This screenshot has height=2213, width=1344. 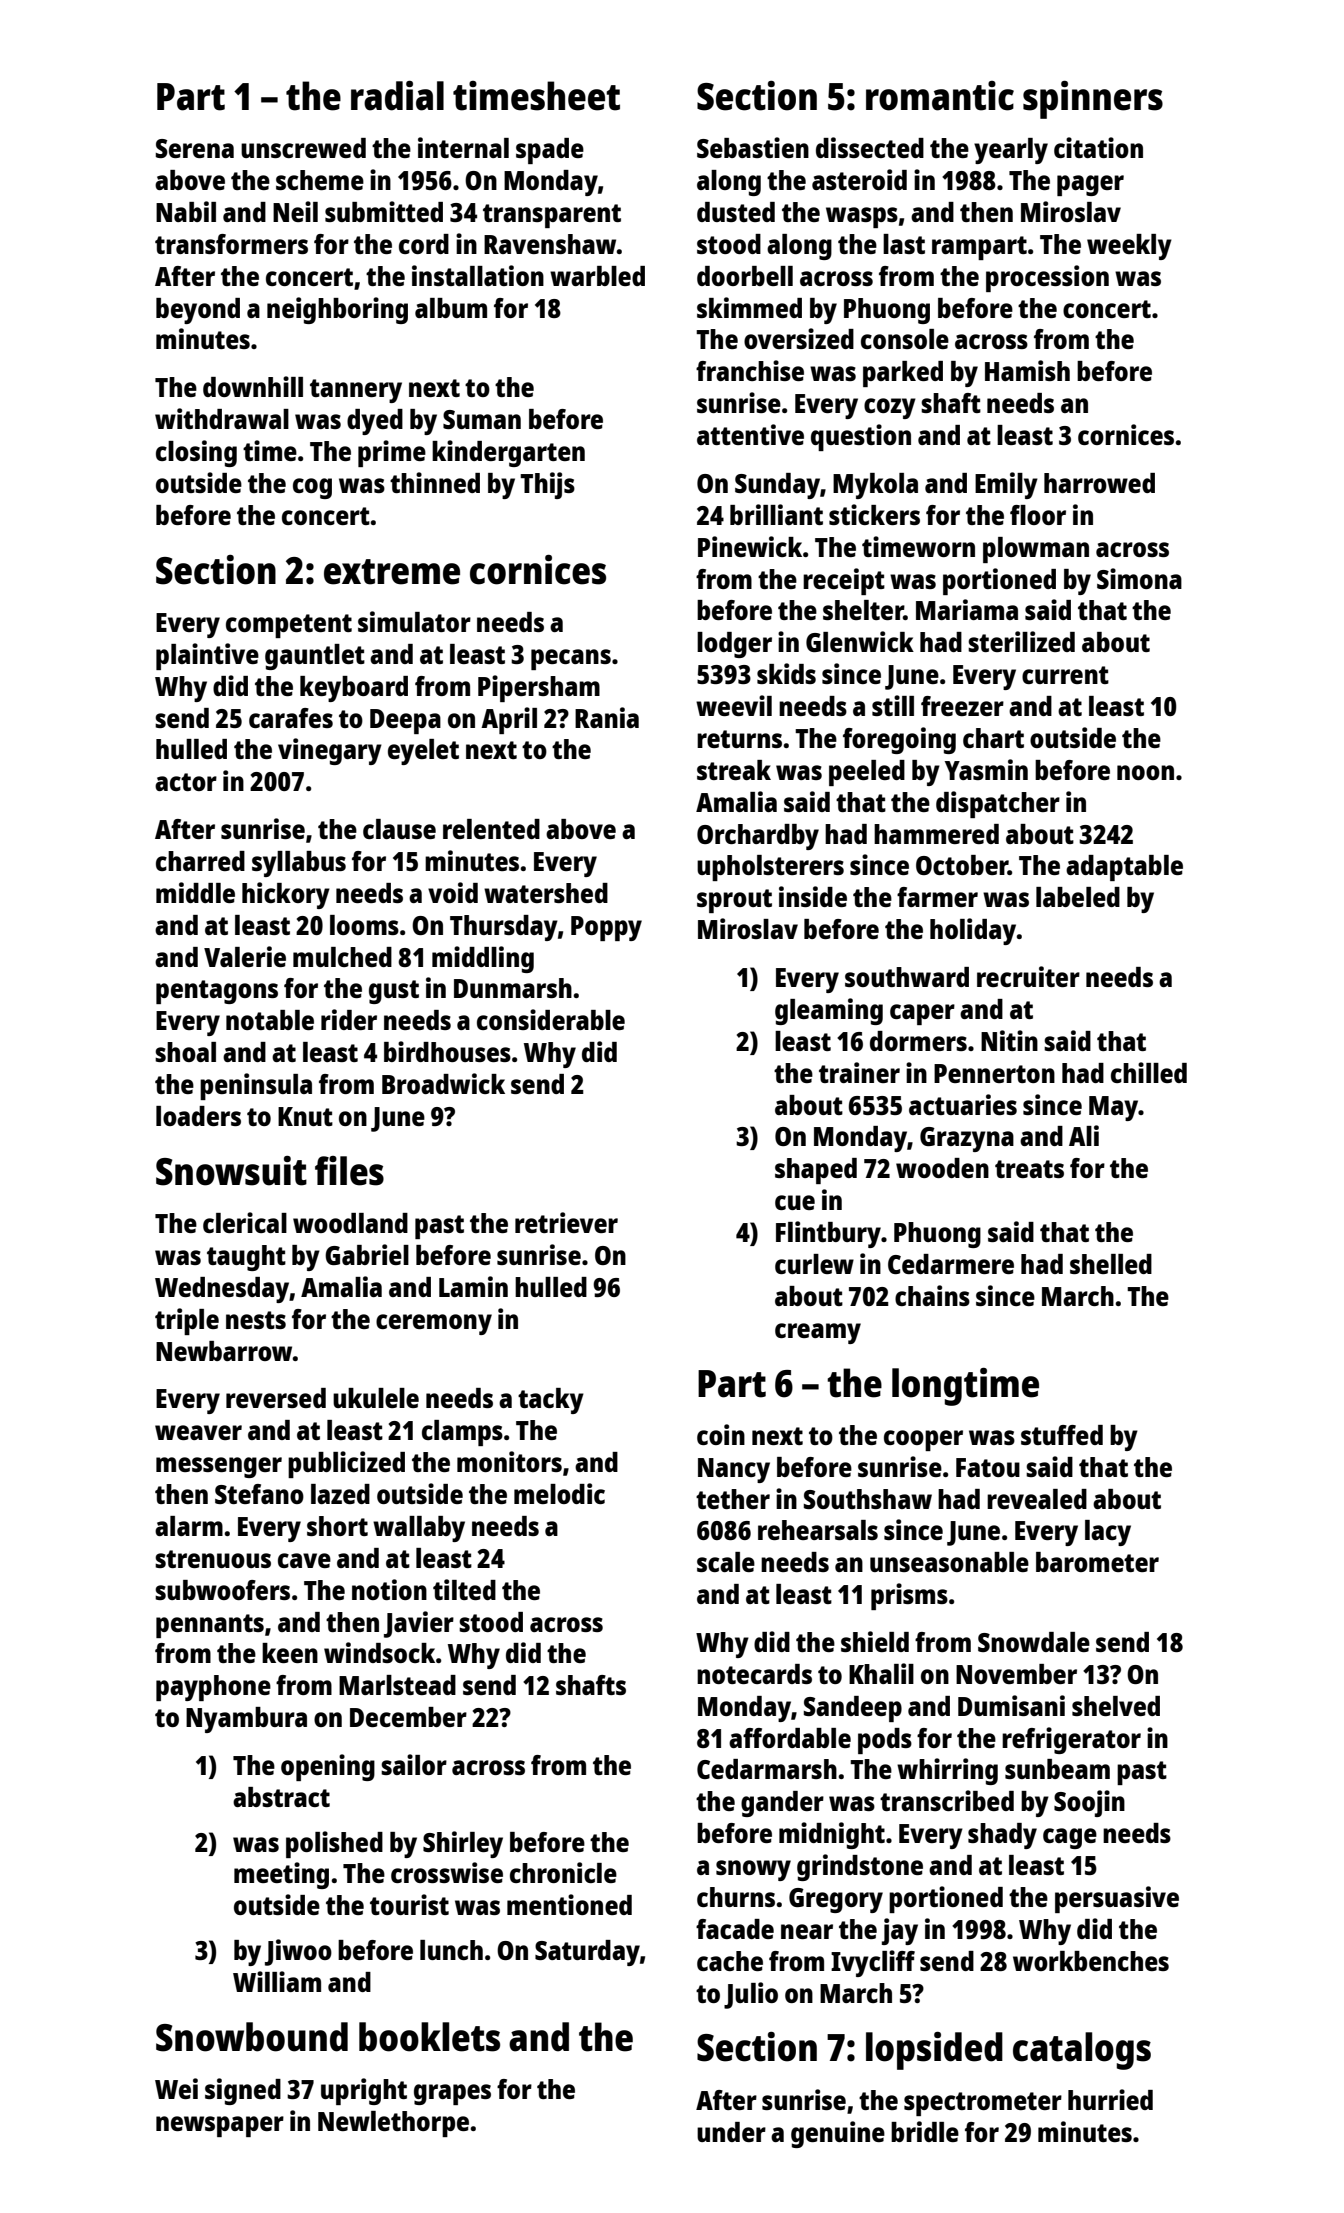 I want to click on unseasonable, so click(x=949, y=1562).
